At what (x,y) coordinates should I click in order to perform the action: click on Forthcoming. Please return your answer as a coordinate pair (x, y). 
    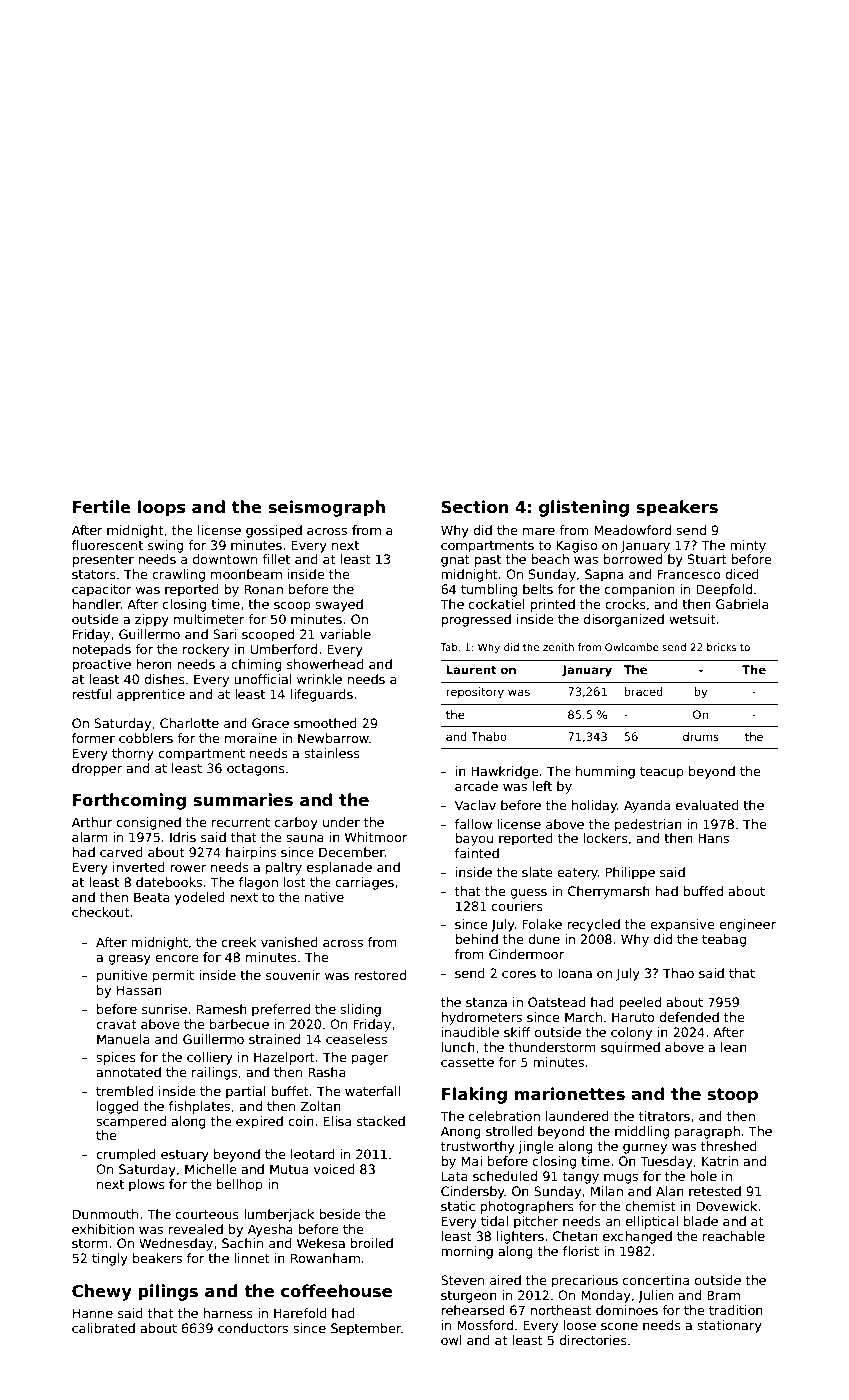
    Looking at the image, I should click on (129, 801).
